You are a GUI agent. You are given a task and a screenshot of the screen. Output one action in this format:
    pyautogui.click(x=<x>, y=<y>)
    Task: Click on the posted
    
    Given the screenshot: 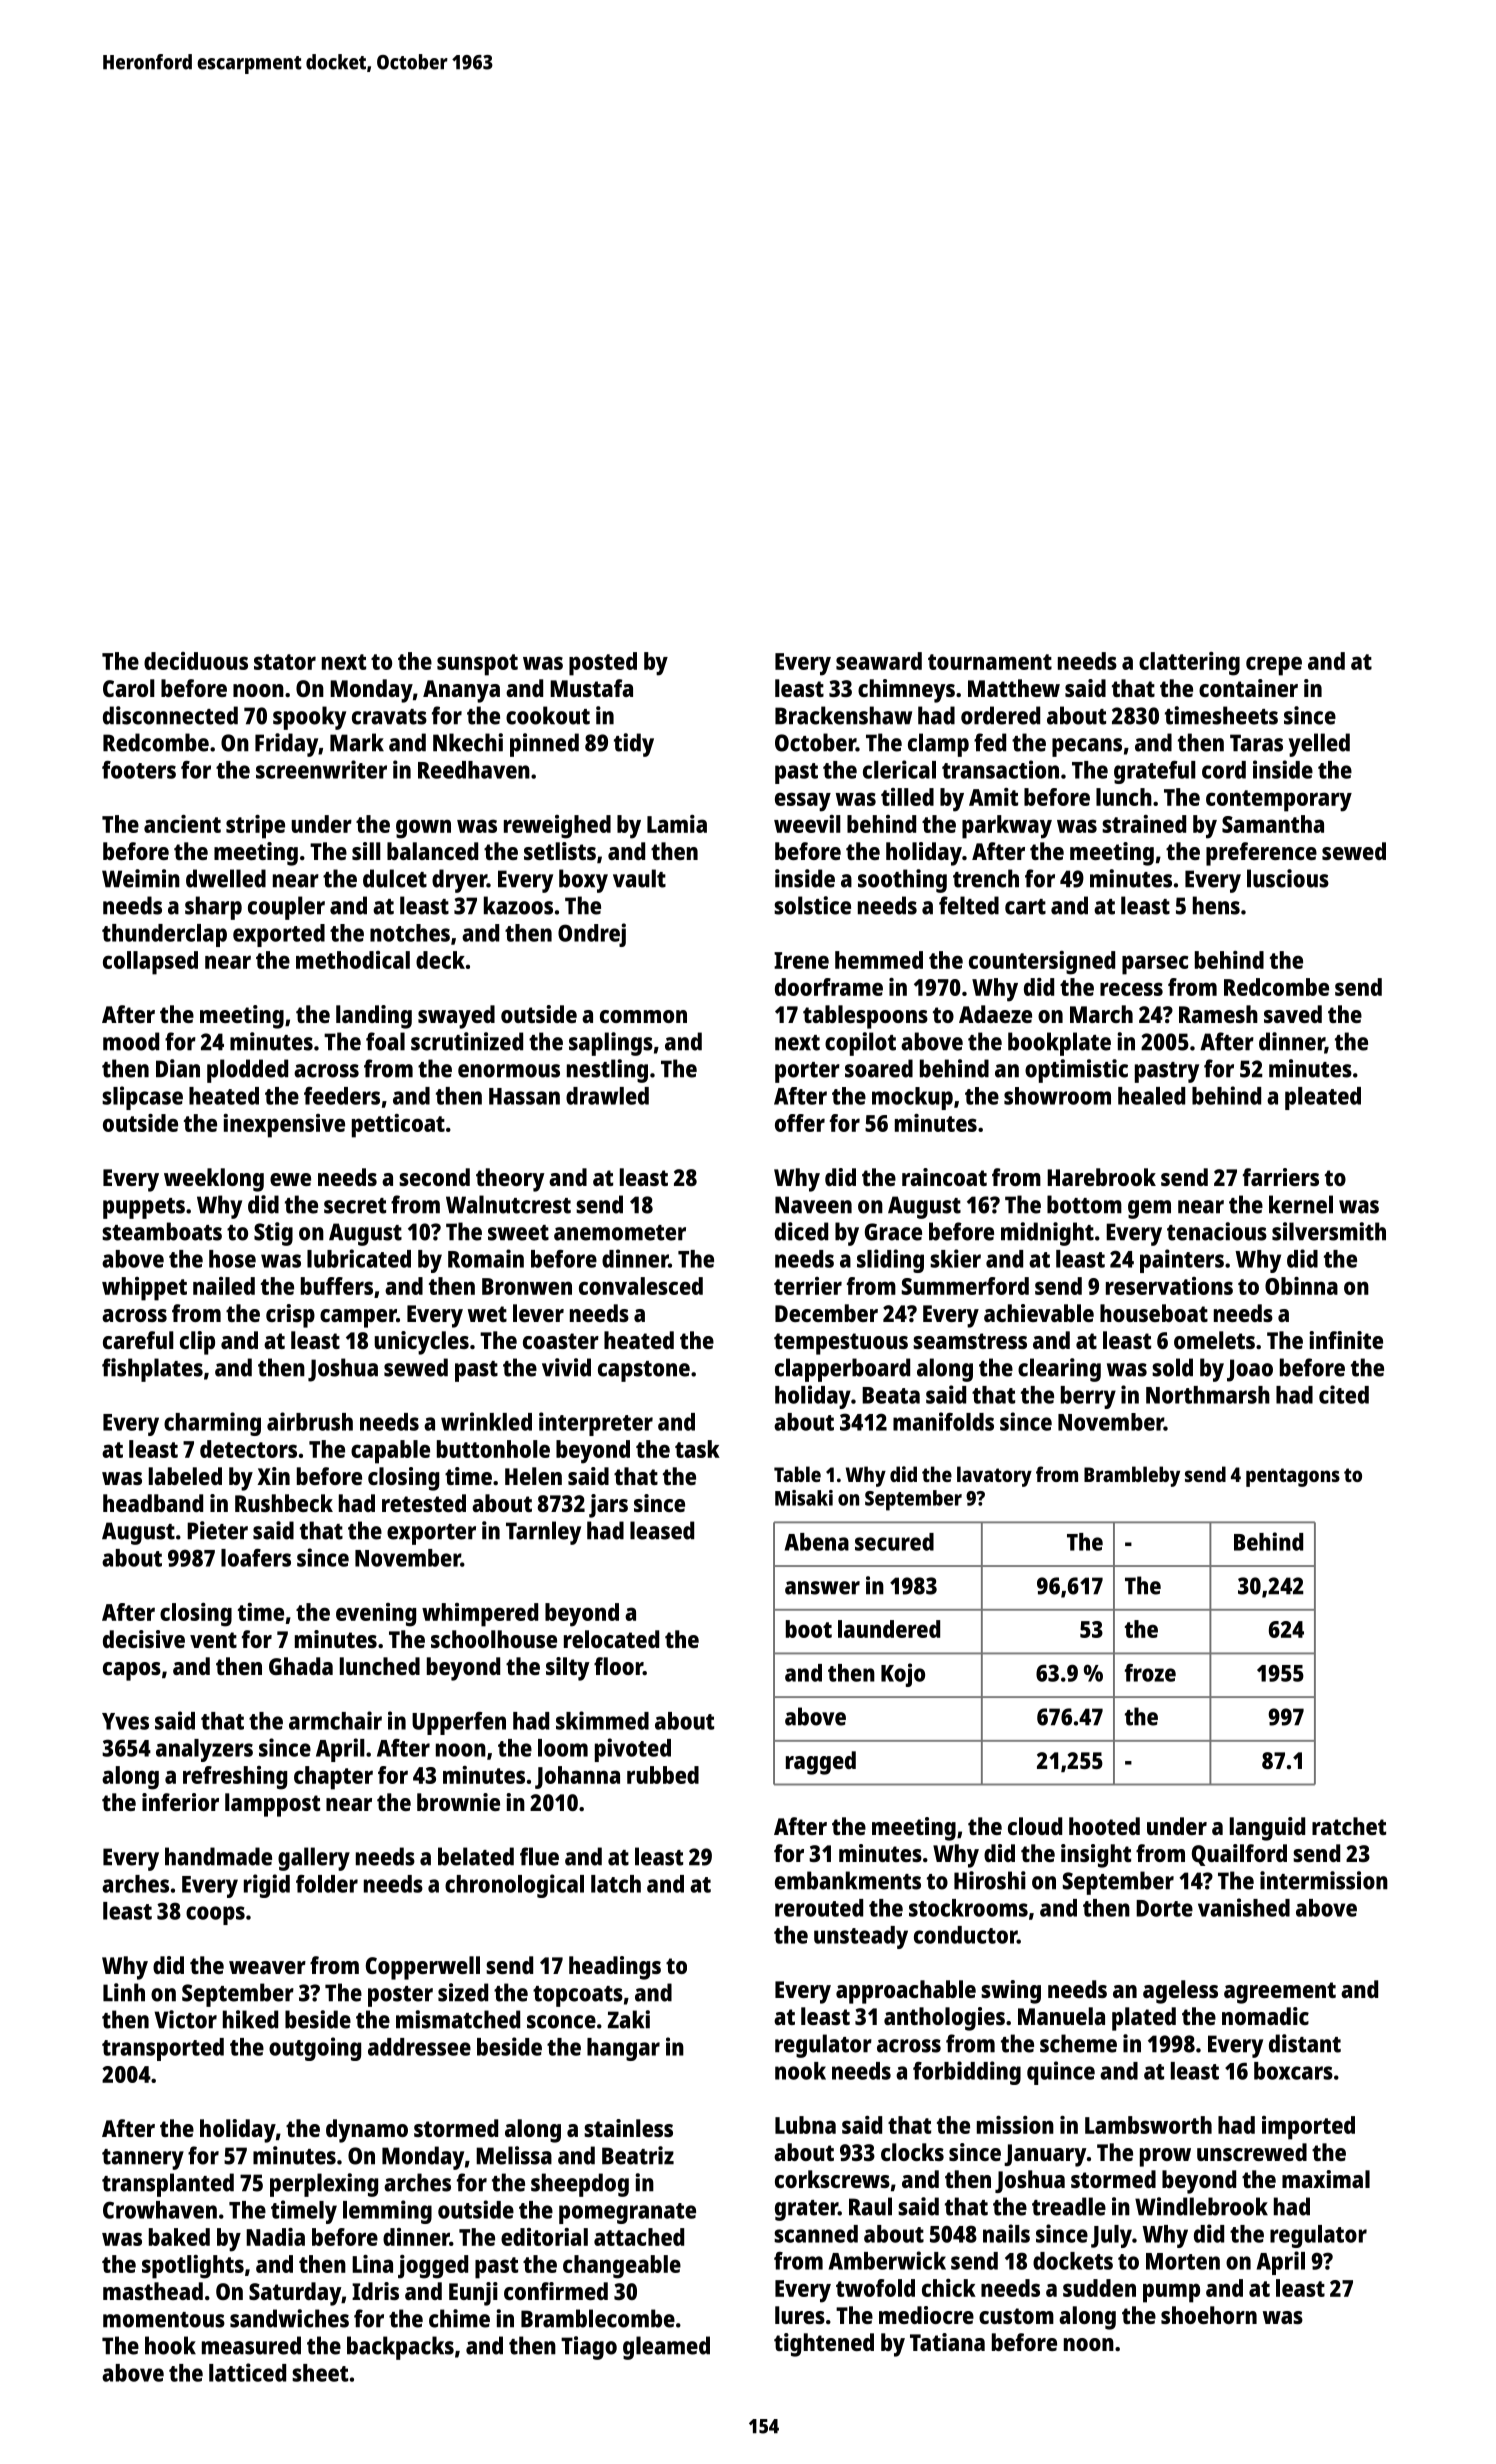 What is the action you would take?
    pyautogui.click(x=603, y=664)
